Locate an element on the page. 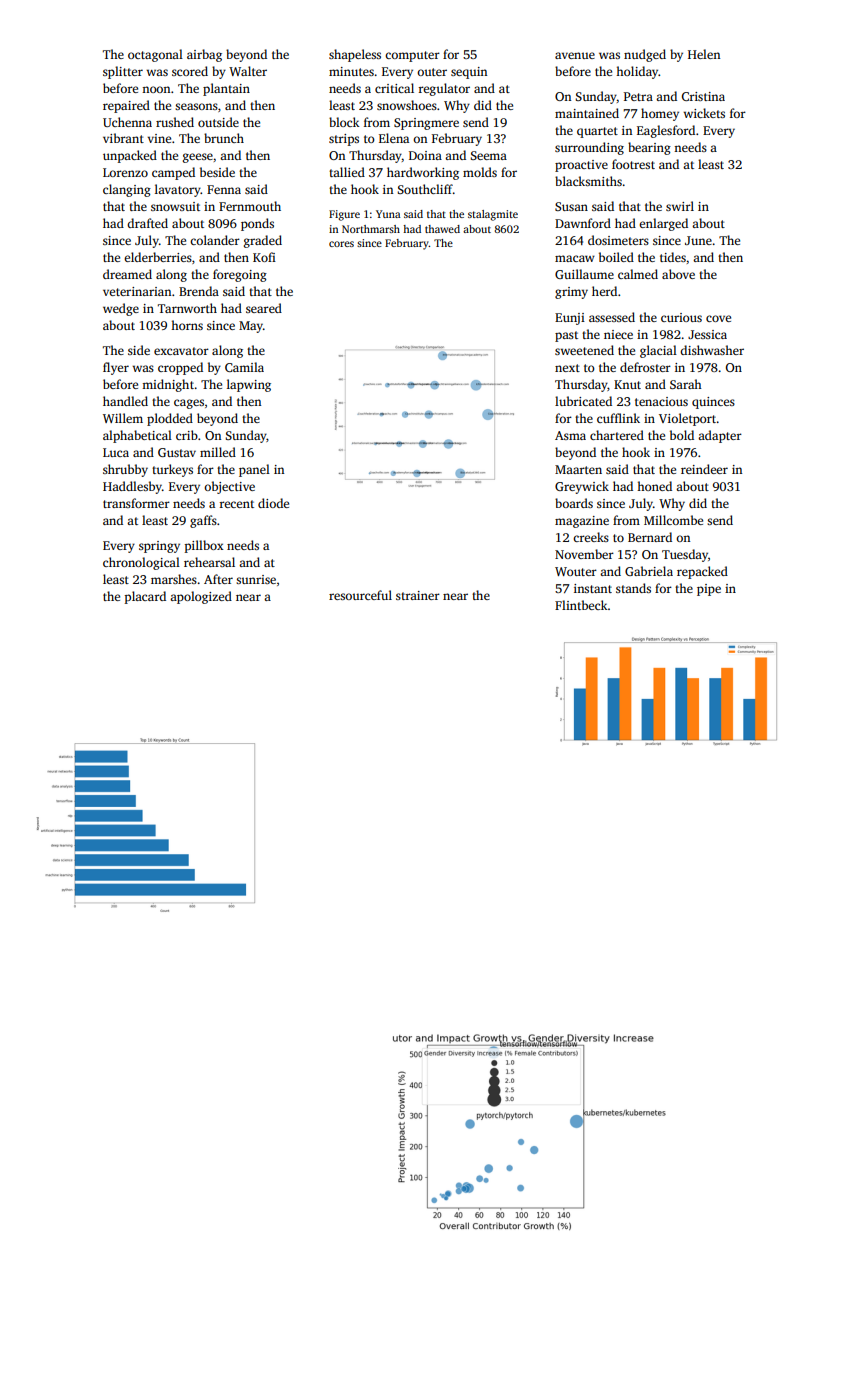 This image has width=849, height=1400. placard is located at coordinates (145, 597).
